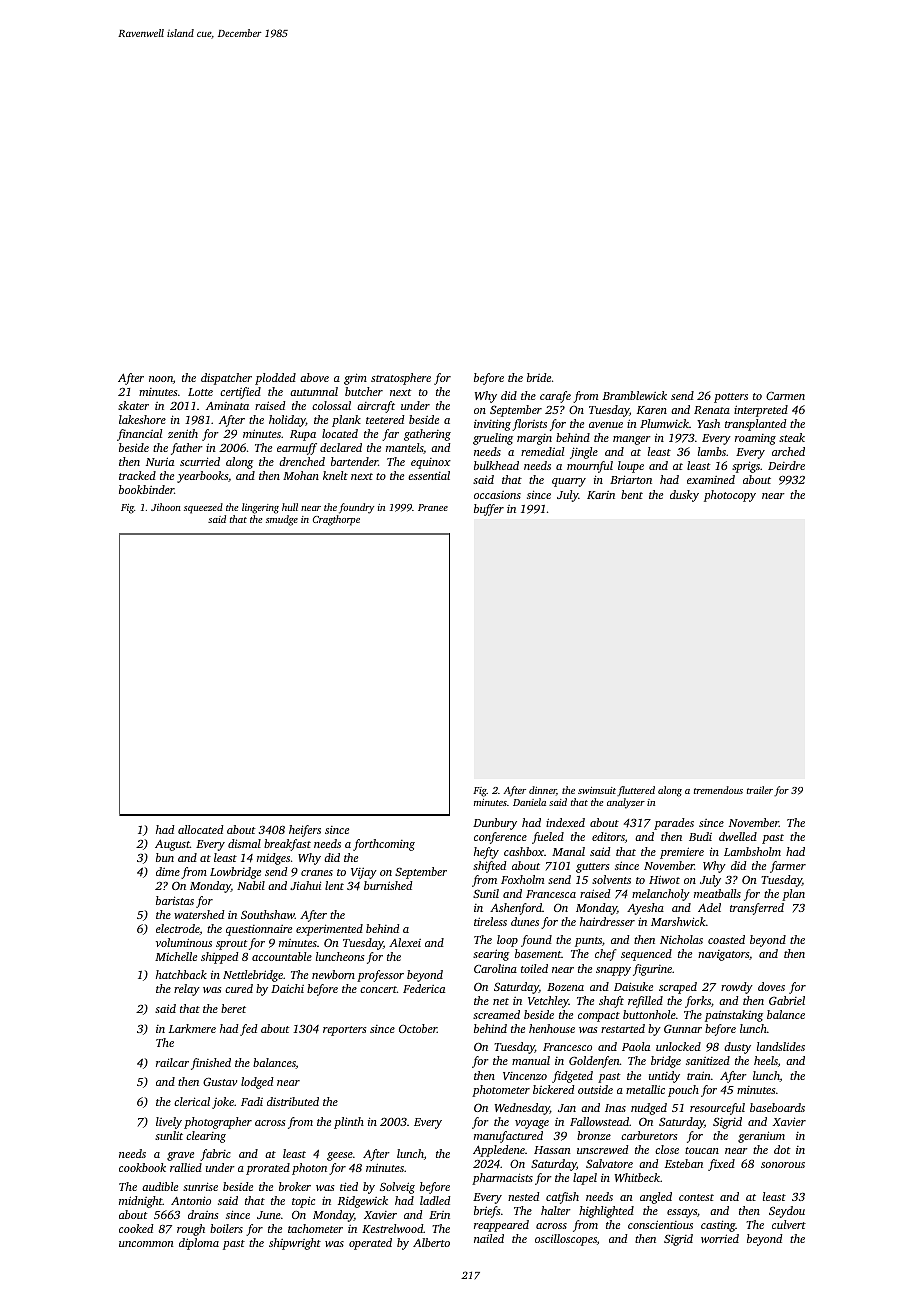  Describe the element at coordinates (199, 1244) in the image. I see `diploma` at that location.
